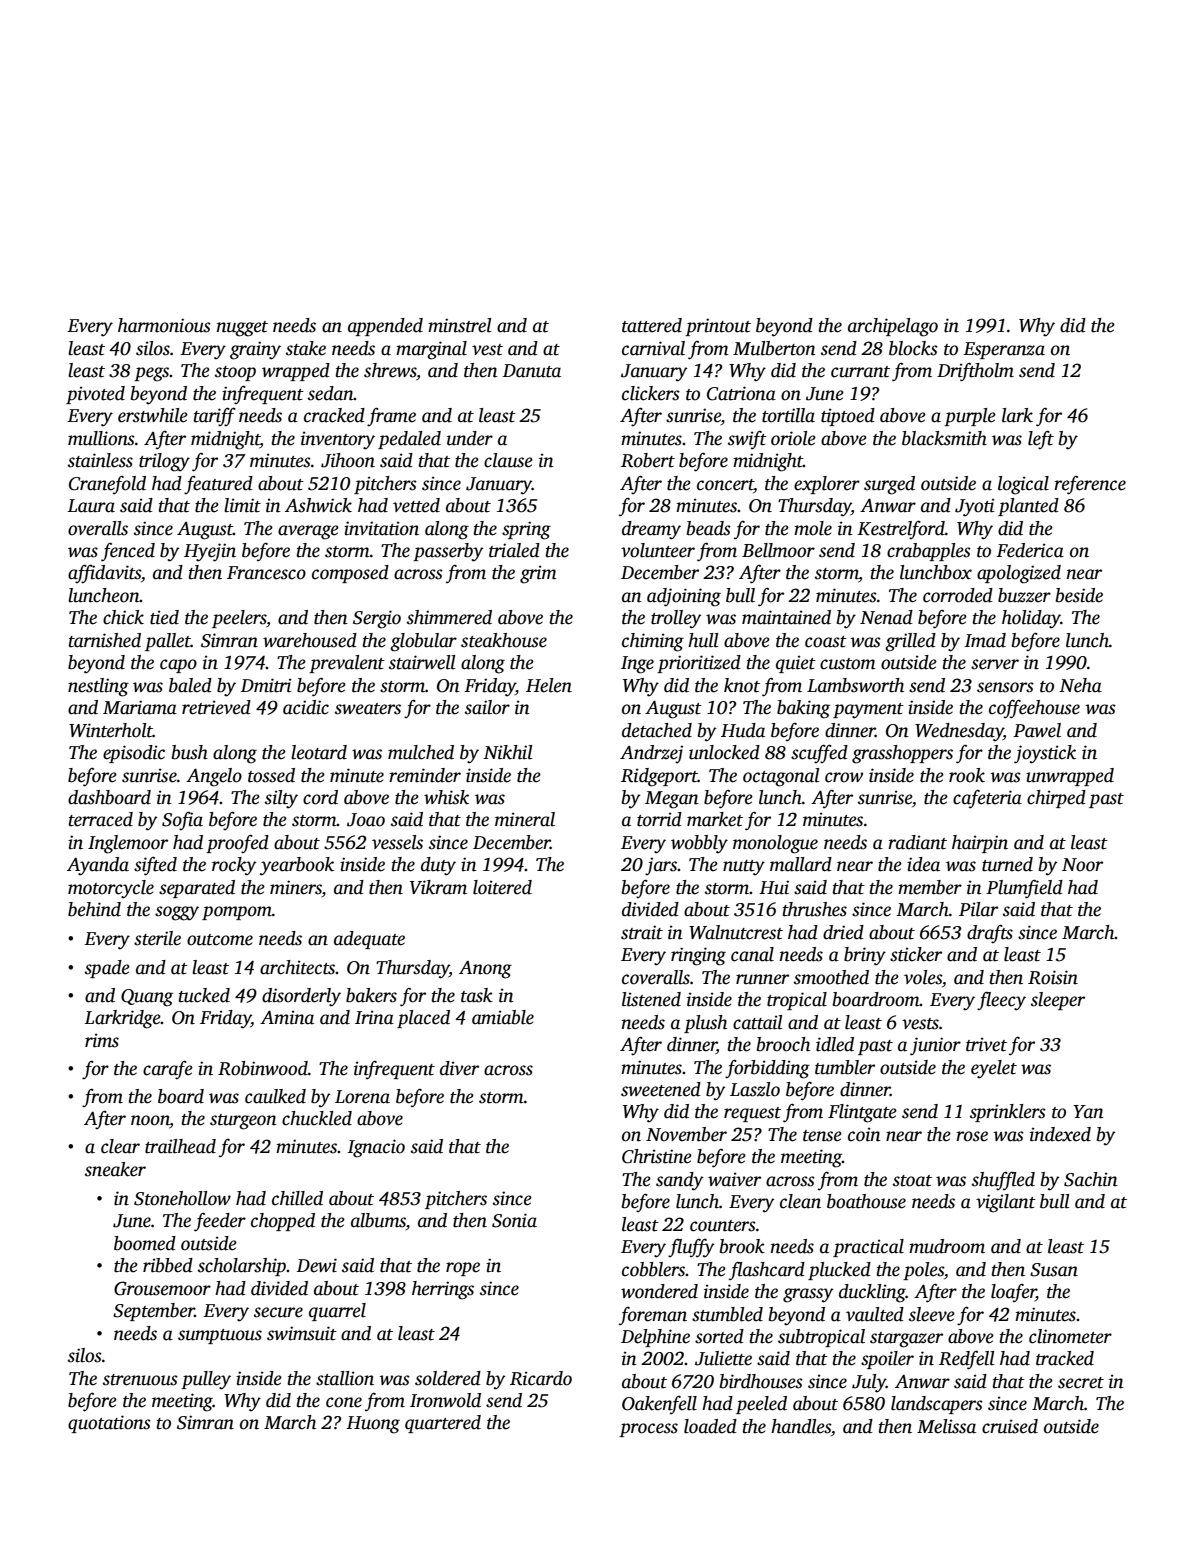 The image size is (1195, 1546). I want to click on stallion, so click(345, 1378).
